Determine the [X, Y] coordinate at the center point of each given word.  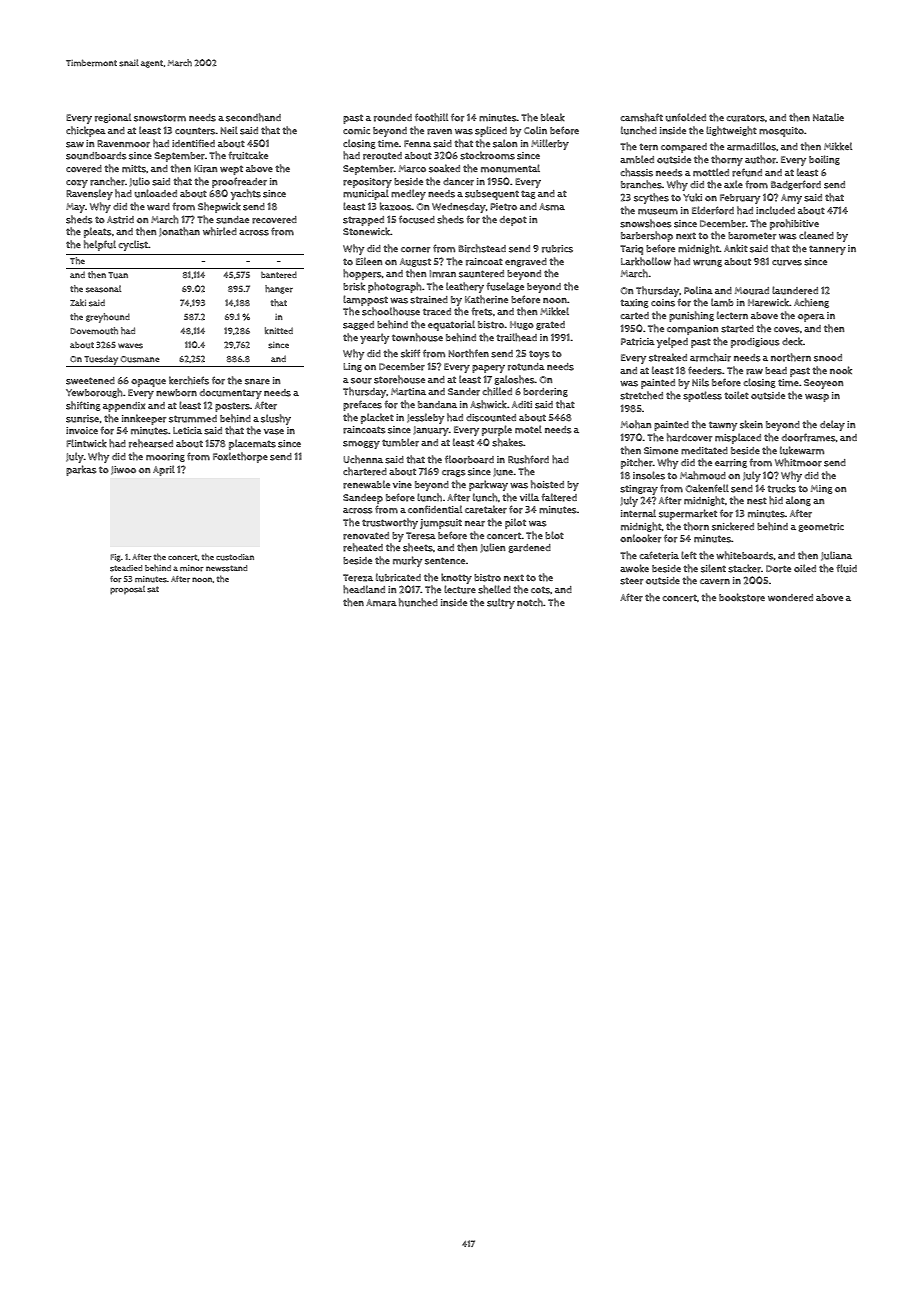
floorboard [469, 459]
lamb [722, 302]
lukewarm [802, 450]
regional [113, 118]
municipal [366, 194]
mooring [165, 457]
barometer [752, 236]
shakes [507, 442]
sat [153, 589]
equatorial [451, 325]
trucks [781, 488]
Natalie [828, 117]
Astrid [120, 220]
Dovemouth [94, 331]
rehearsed [151, 443]
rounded [393, 118]
